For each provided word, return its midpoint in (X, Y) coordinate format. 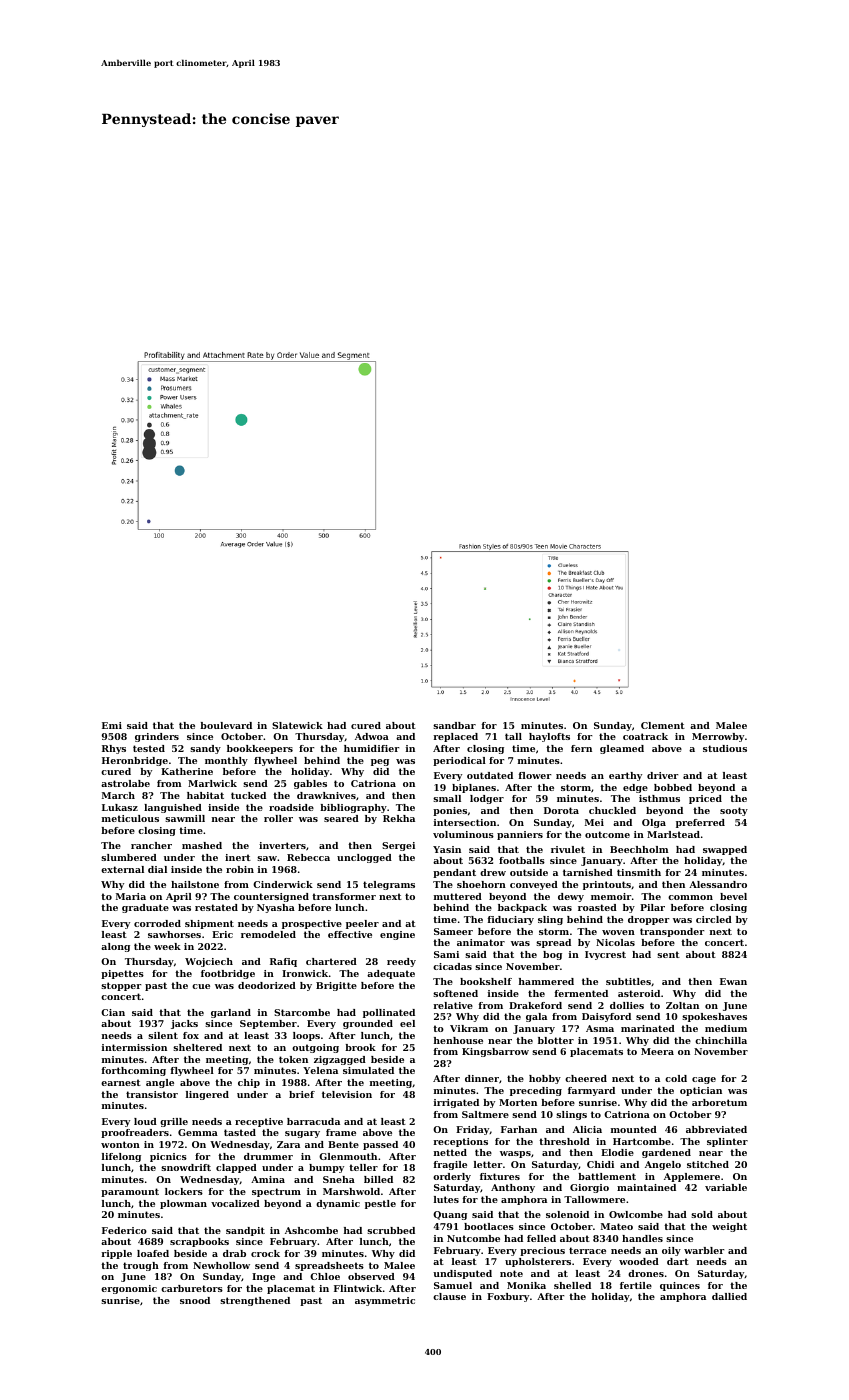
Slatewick (297, 725)
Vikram (469, 1028)
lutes (446, 1199)
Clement (663, 725)
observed (371, 1276)
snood (195, 1300)
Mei (594, 822)
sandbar (454, 725)
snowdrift (186, 1167)
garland (231, 1013)
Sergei (398, 846)
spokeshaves (714, 1017)
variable (726, 1187)
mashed (202, 845)
